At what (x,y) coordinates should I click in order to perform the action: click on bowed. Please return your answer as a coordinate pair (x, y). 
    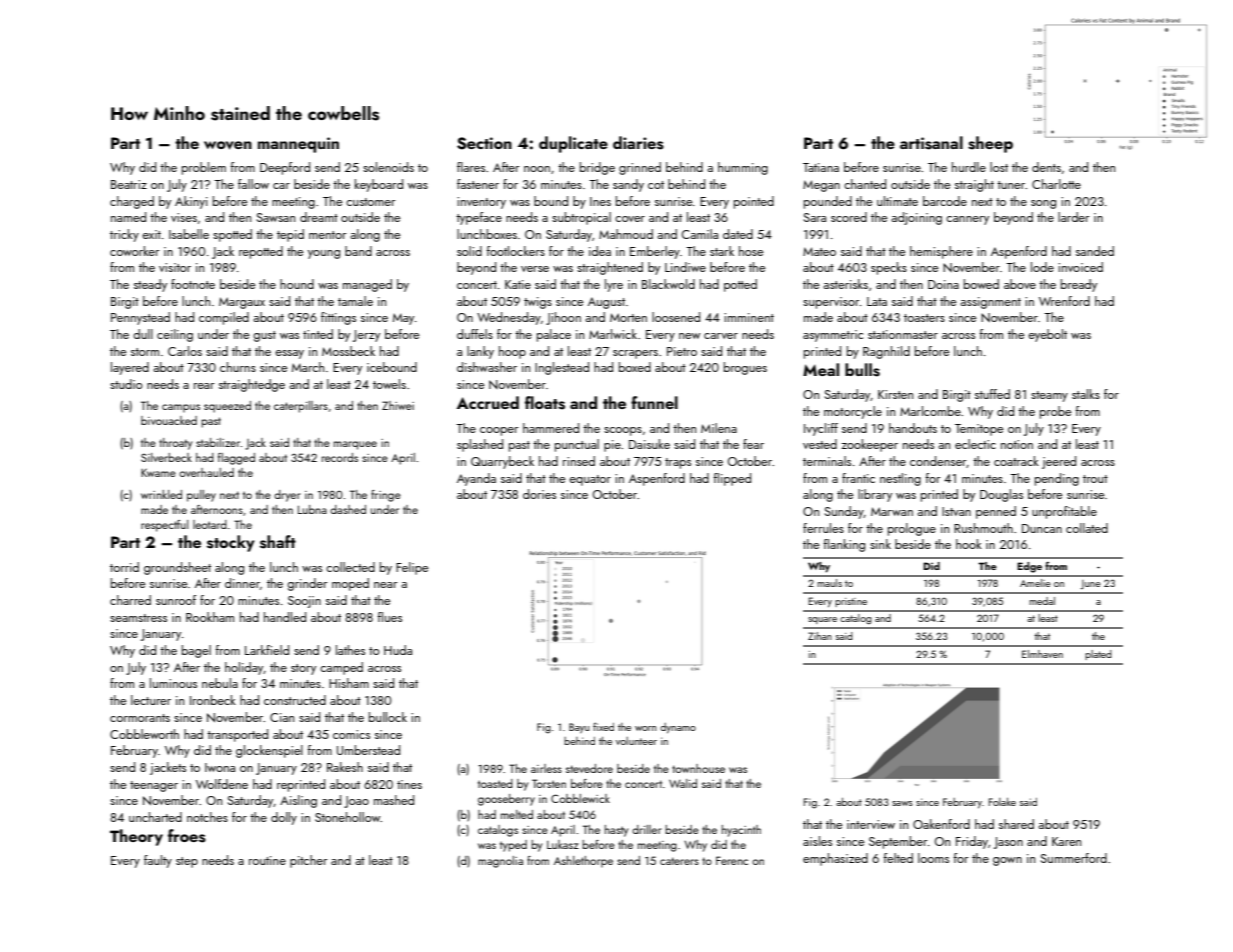
    Looking at the image, I should click on (981, 284).
